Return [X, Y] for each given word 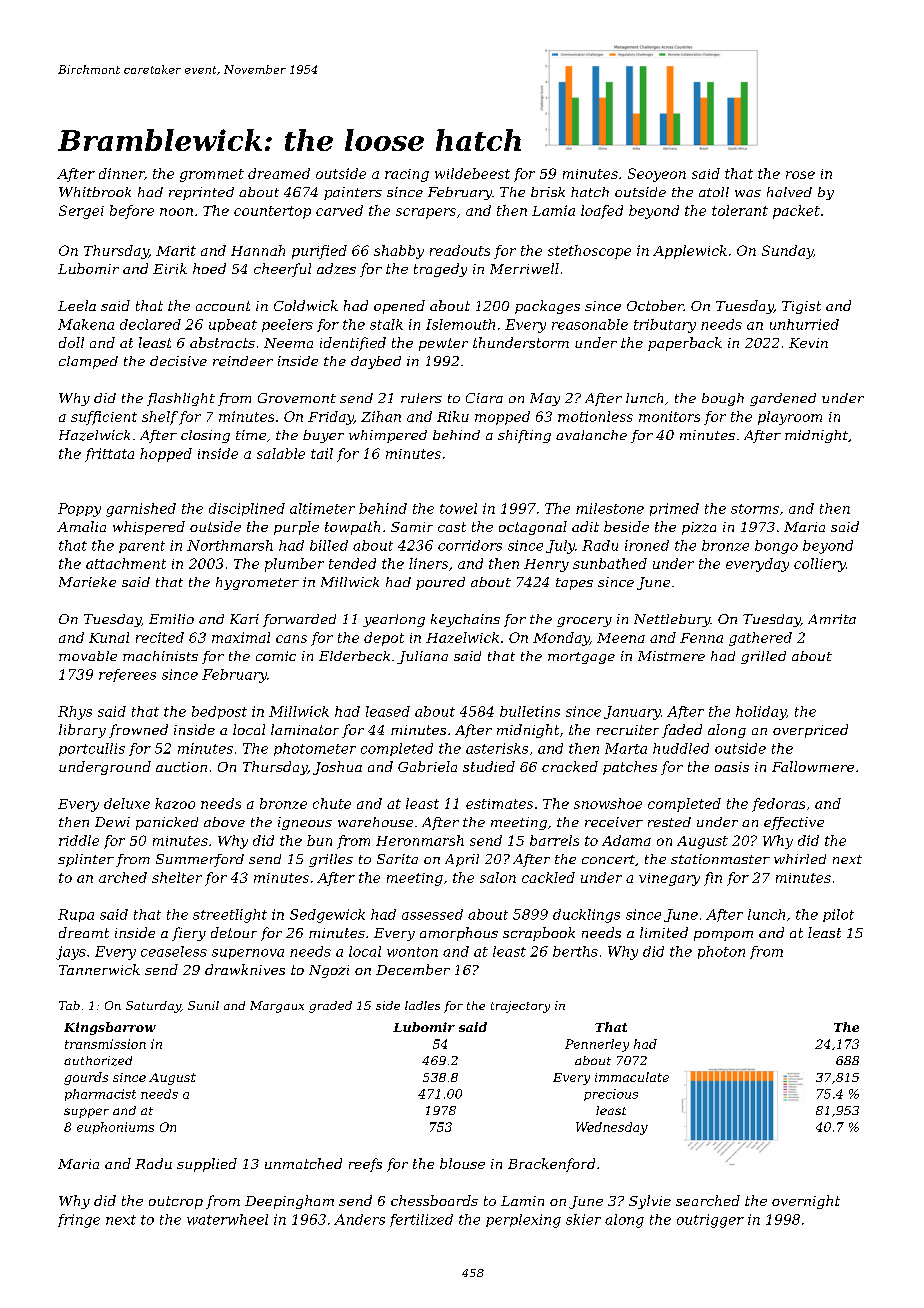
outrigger [710, 1221]
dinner [121, 173]
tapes [574, 584]
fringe [79, 1221]
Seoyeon [657, 175]
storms [755, 509]
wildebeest [472, 173]
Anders [359, 1219]
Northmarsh [230, 545]
